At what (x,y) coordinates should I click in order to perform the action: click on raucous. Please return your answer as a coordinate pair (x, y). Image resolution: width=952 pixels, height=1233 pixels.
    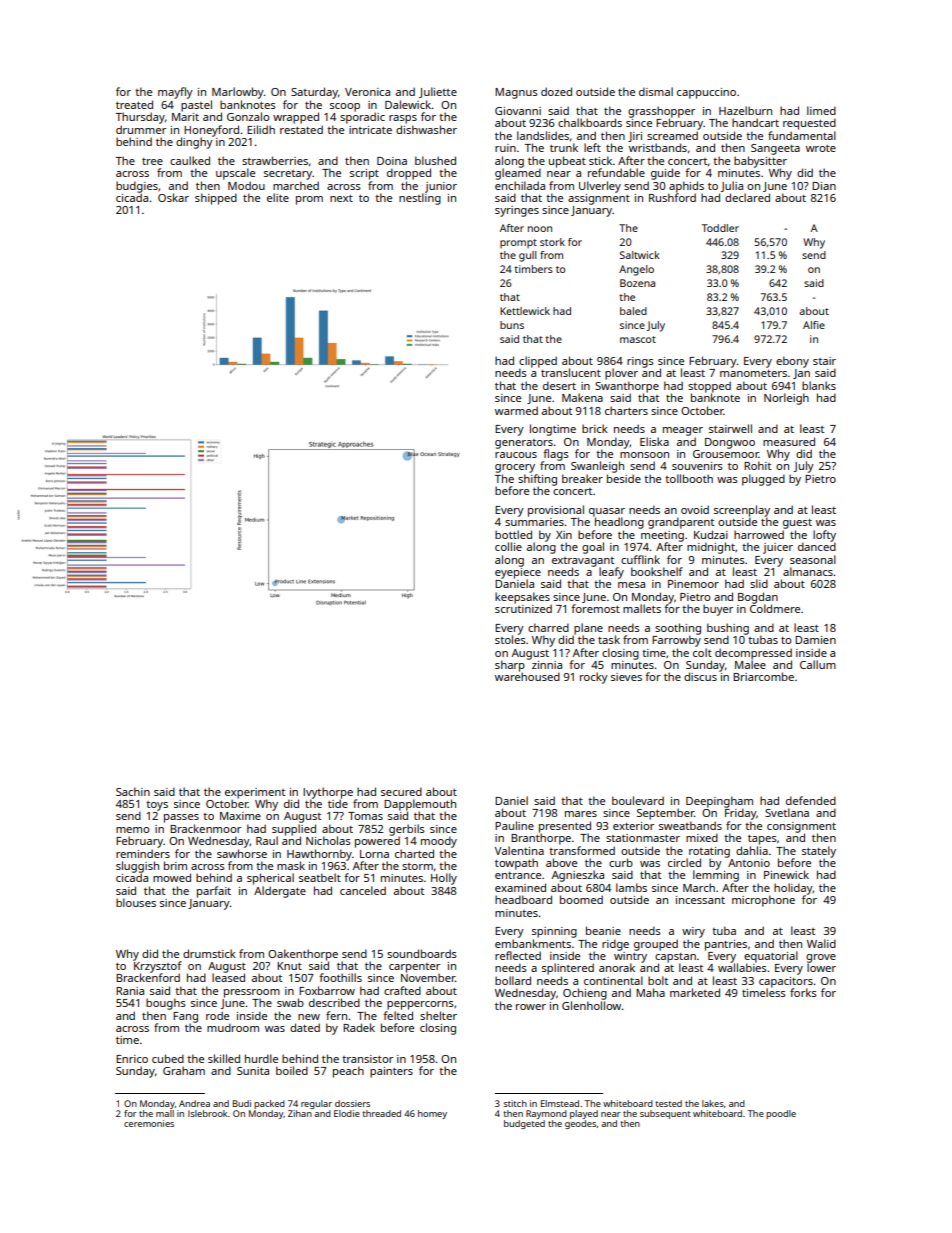
    Looking at the image, I should click on (516, 455).
